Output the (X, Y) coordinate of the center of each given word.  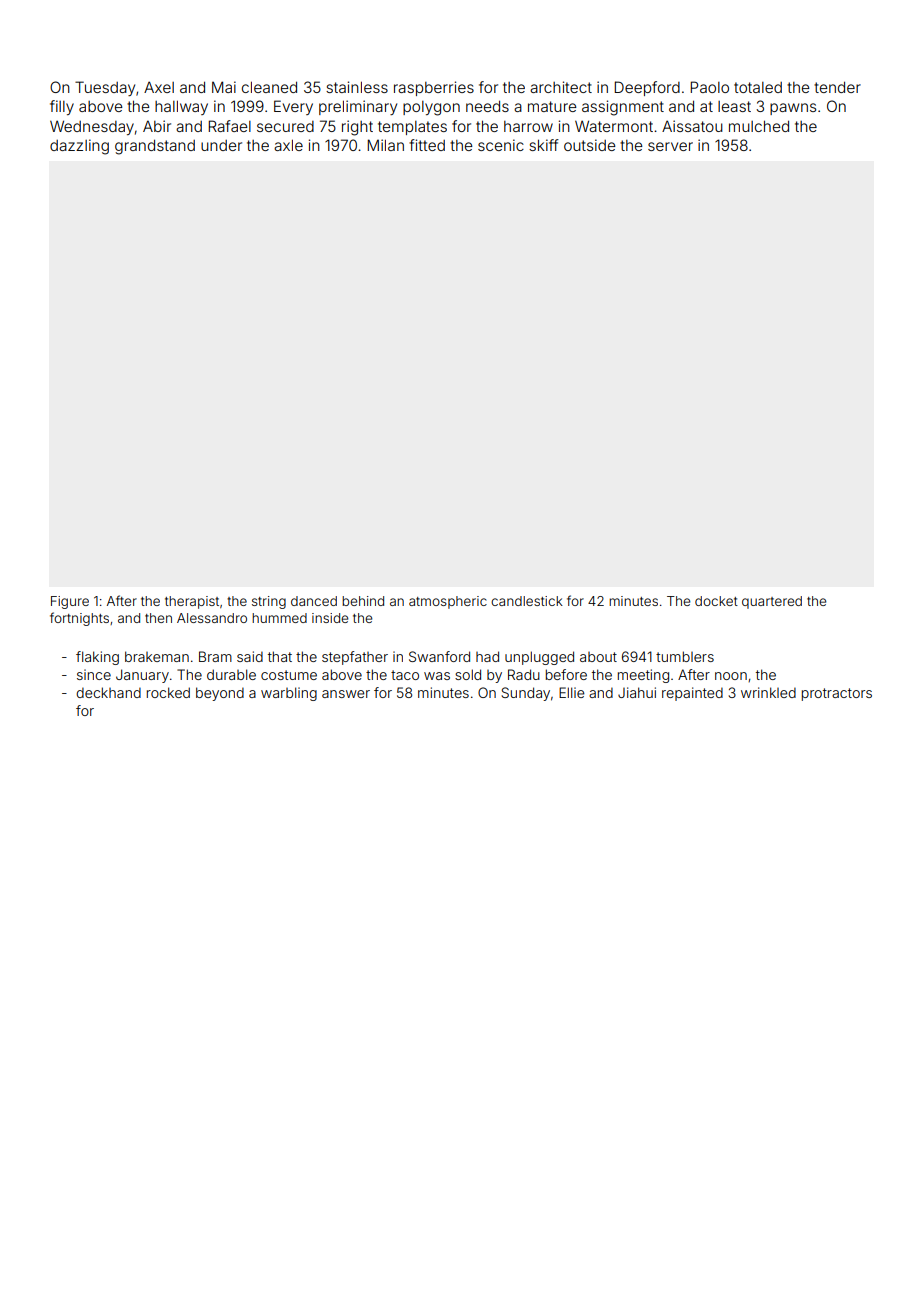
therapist (192, 602)
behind (363, 601)
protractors (837, 694)
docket (716, 601)
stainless (357, 87)
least (734, 106)
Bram (215, 656)
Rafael (229, 126)
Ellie (572, 692)
